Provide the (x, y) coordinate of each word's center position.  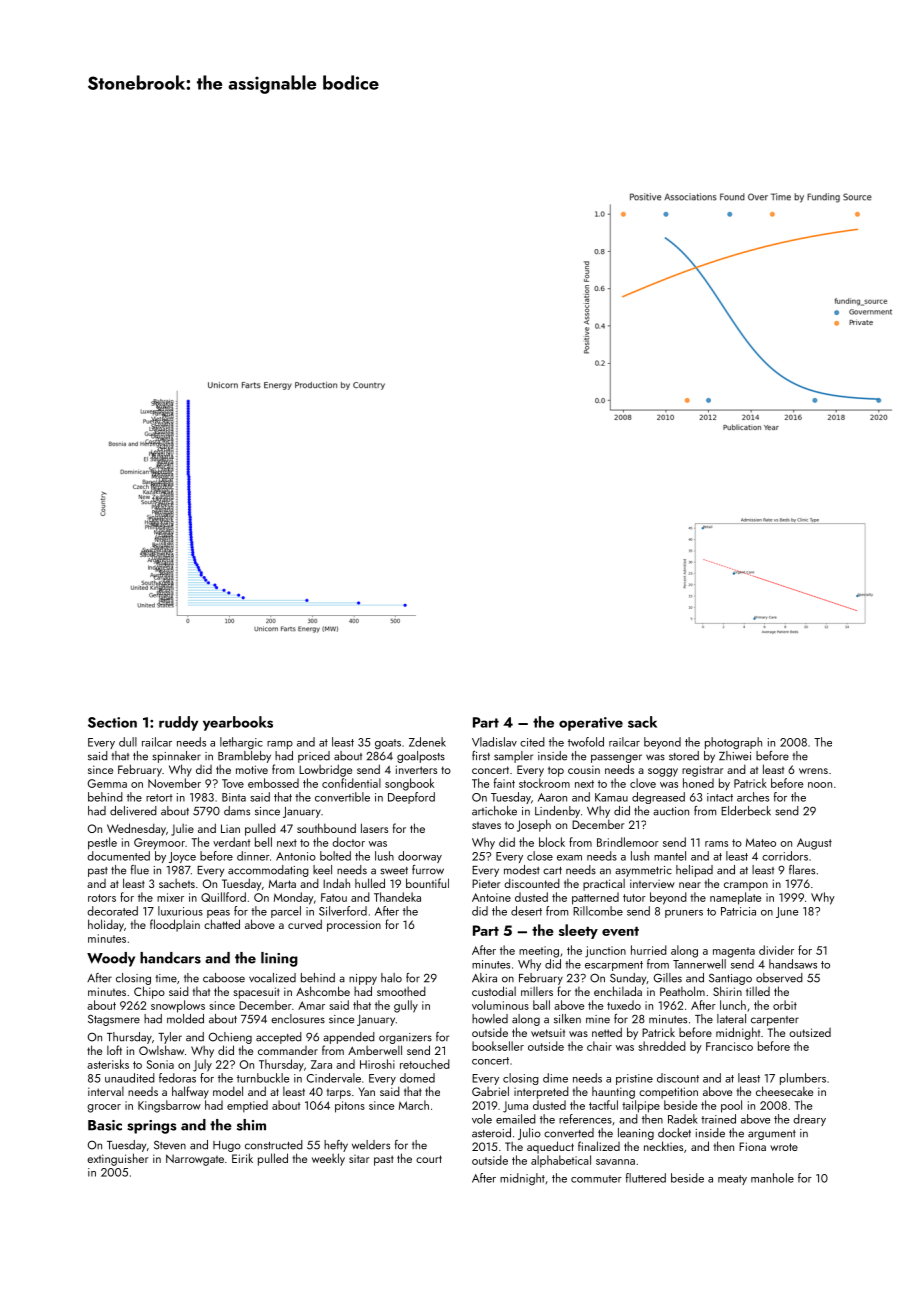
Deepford (411, 798)
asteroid (491, 1133)
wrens (813, 771)
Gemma (107, 783)
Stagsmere (114, 1020)
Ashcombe (323, 991)
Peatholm (682, 991)
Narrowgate (195, 1160)
